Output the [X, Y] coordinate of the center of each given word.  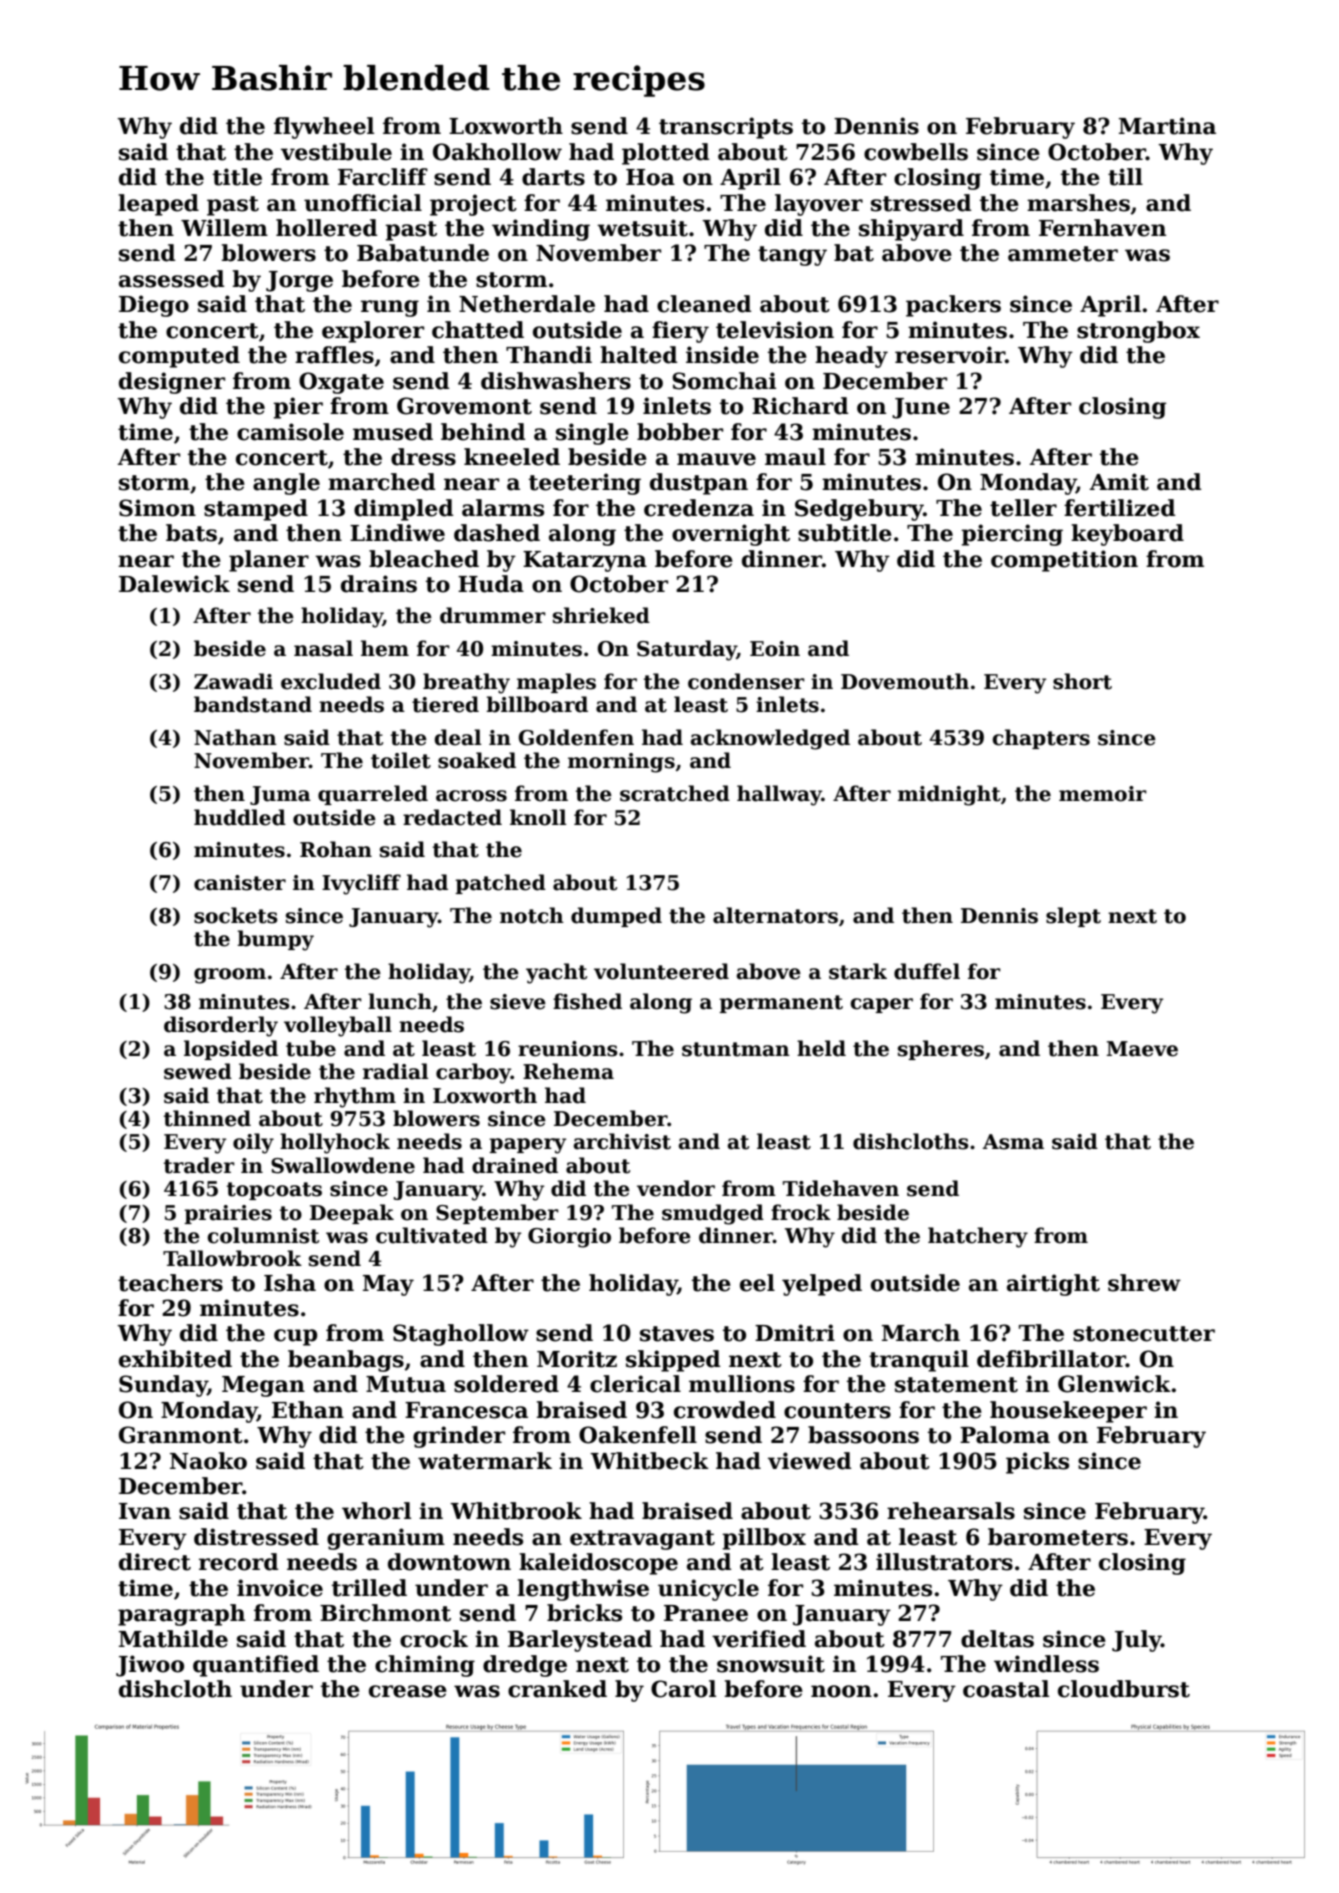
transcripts [726, 128]
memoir [1103, 794]
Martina [1167, 126]
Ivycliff [361, 884]
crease [408, 1691]
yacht [556, 973]
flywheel [324, 128]
